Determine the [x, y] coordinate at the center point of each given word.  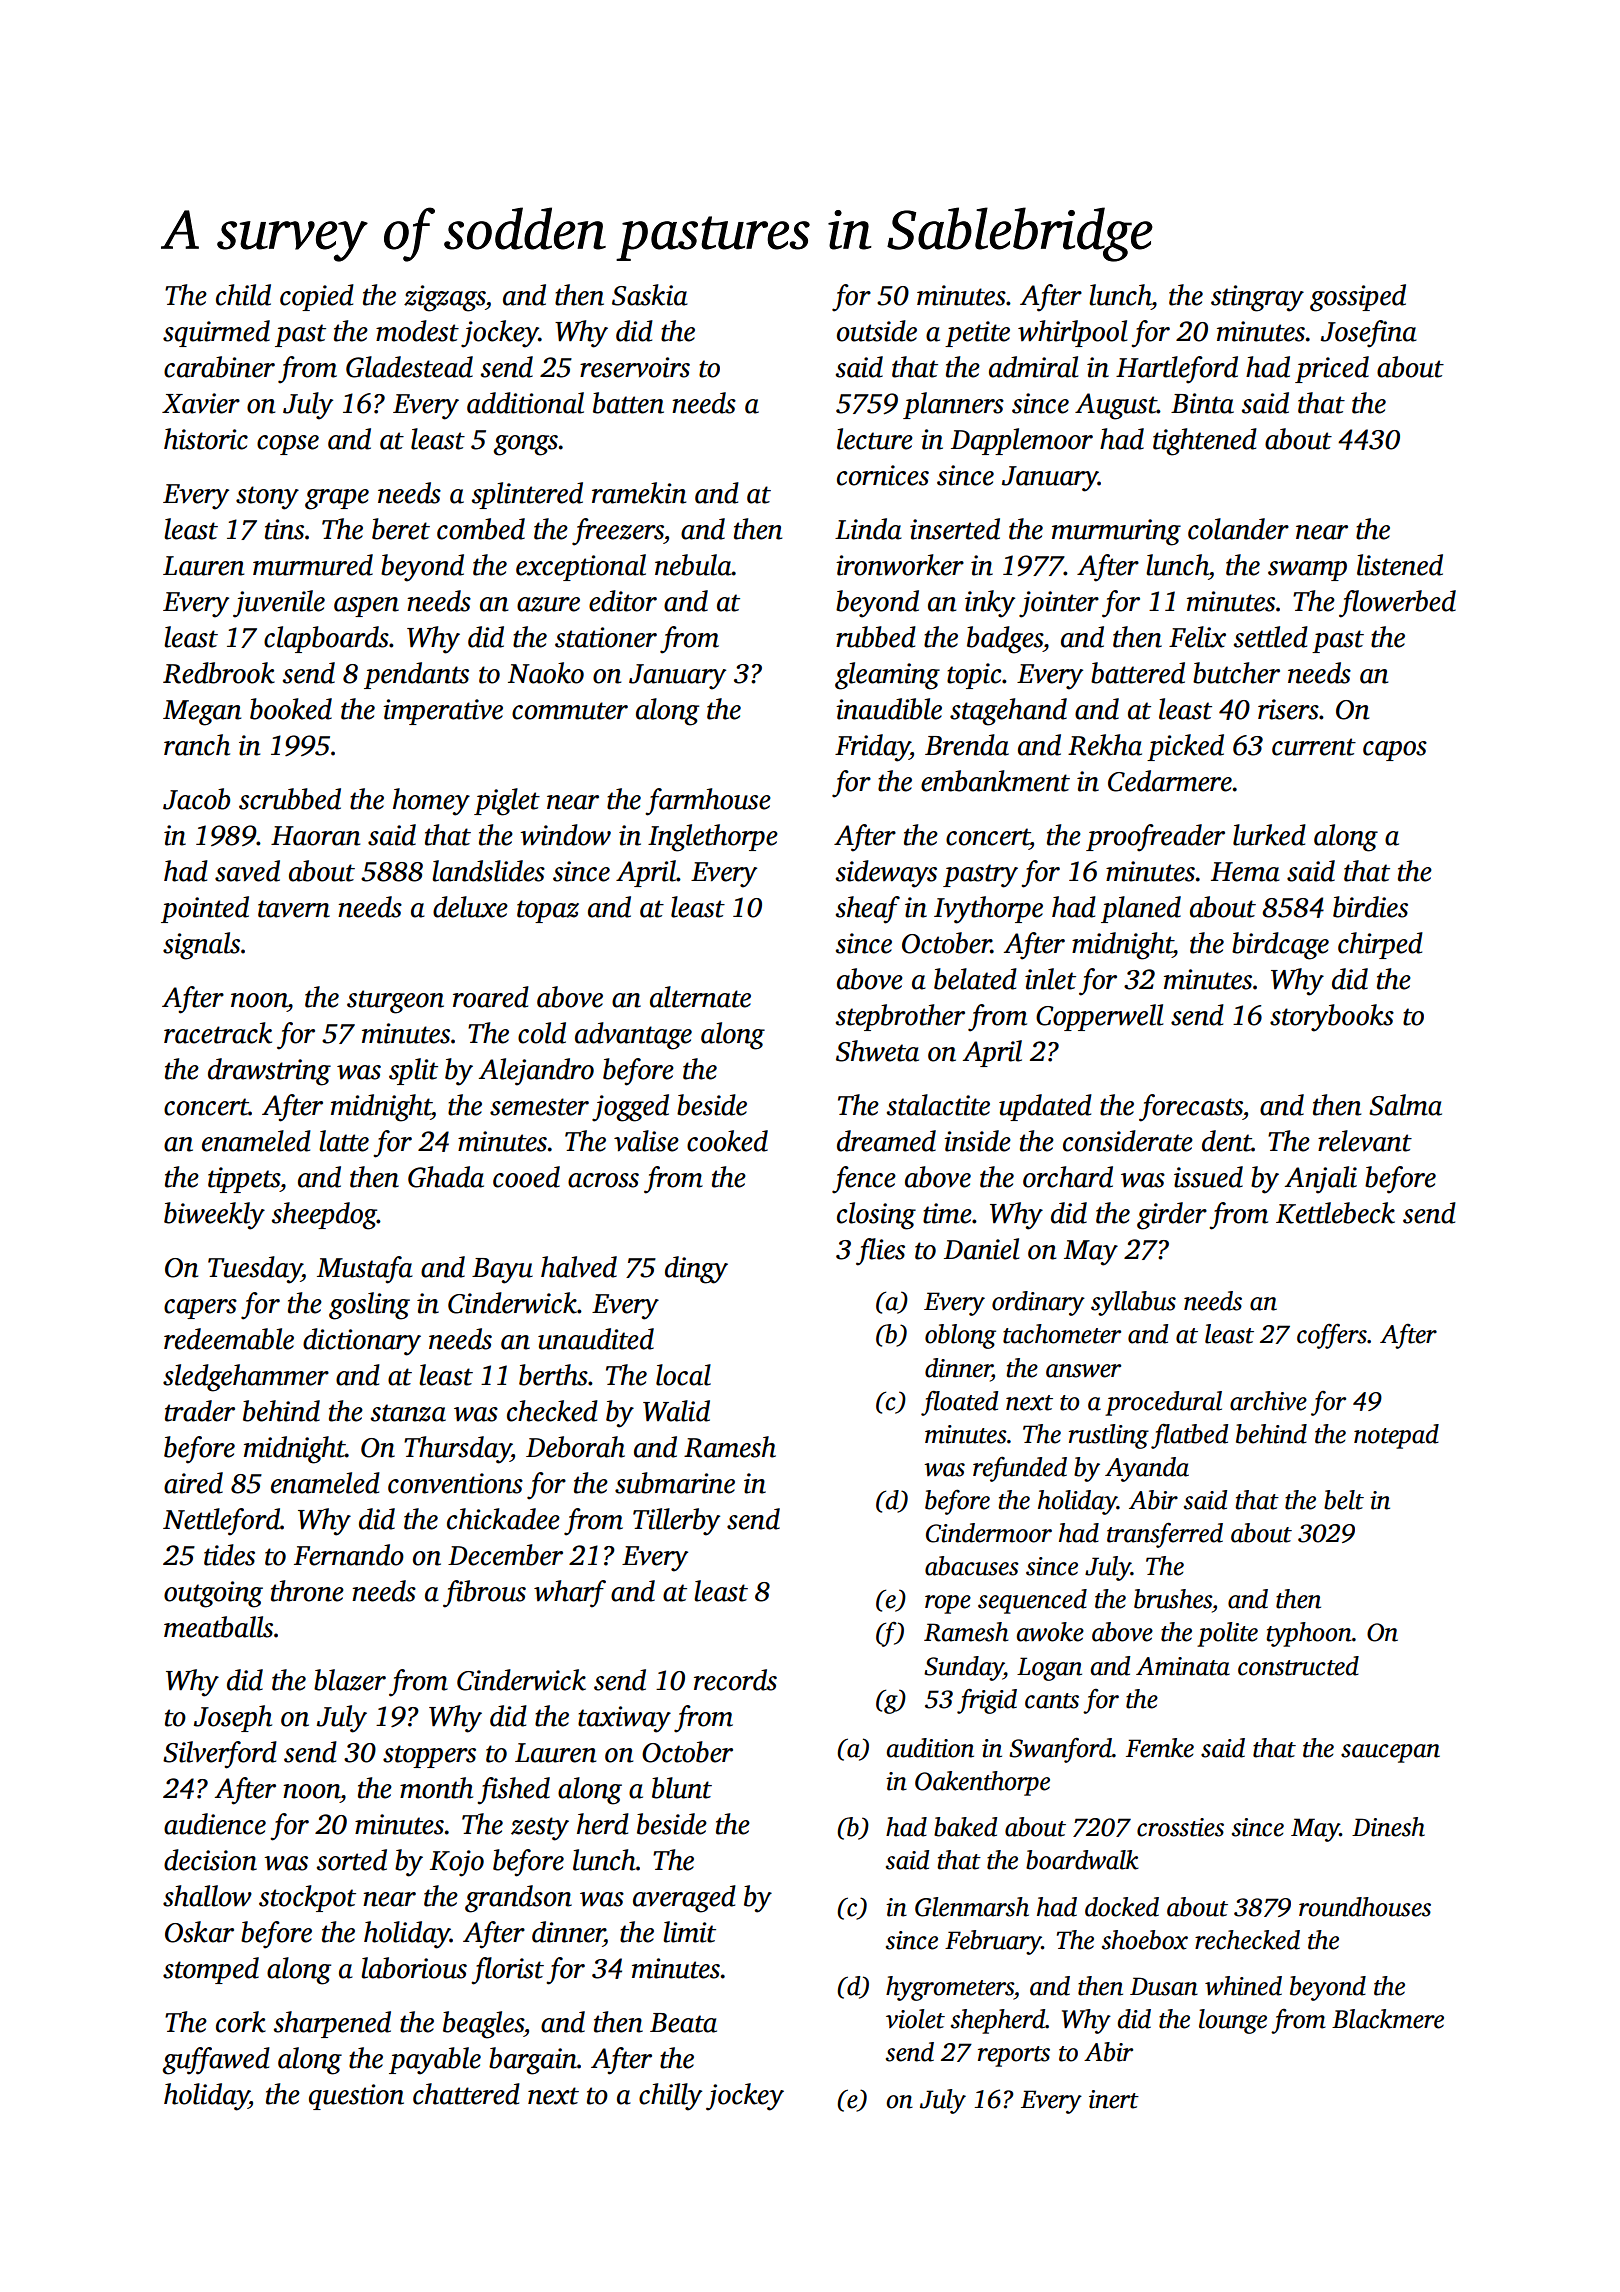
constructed [1298, 1666]
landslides [488, 871]
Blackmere [1388, 2019]
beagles [483, 2025]
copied [317, 297]
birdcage [1280, 946]
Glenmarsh [972, 1907]
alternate [700, 997]
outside [877, 331]
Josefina [1369, 334]
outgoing [213, 1594]
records [735, 1680]
